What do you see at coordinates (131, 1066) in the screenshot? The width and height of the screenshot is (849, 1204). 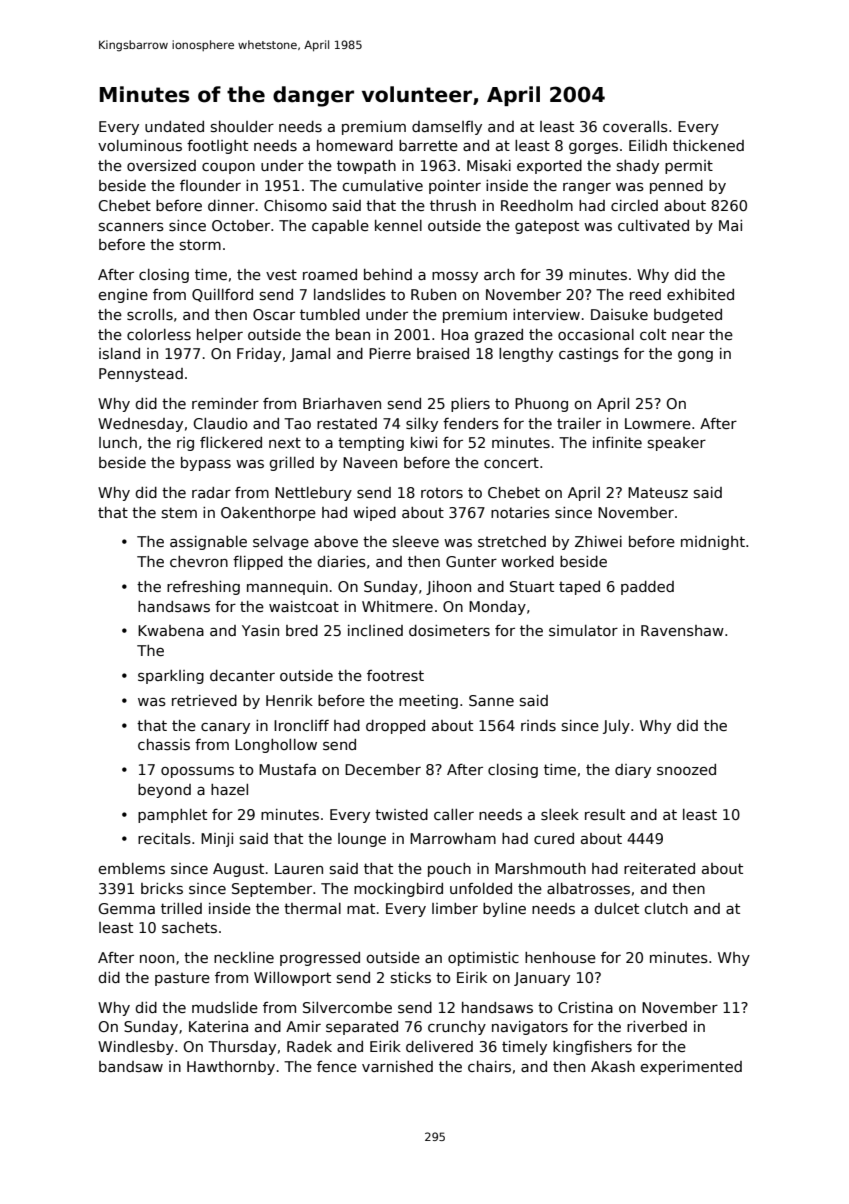 I see `bandsaw` at bounding box center [131, 1066].
